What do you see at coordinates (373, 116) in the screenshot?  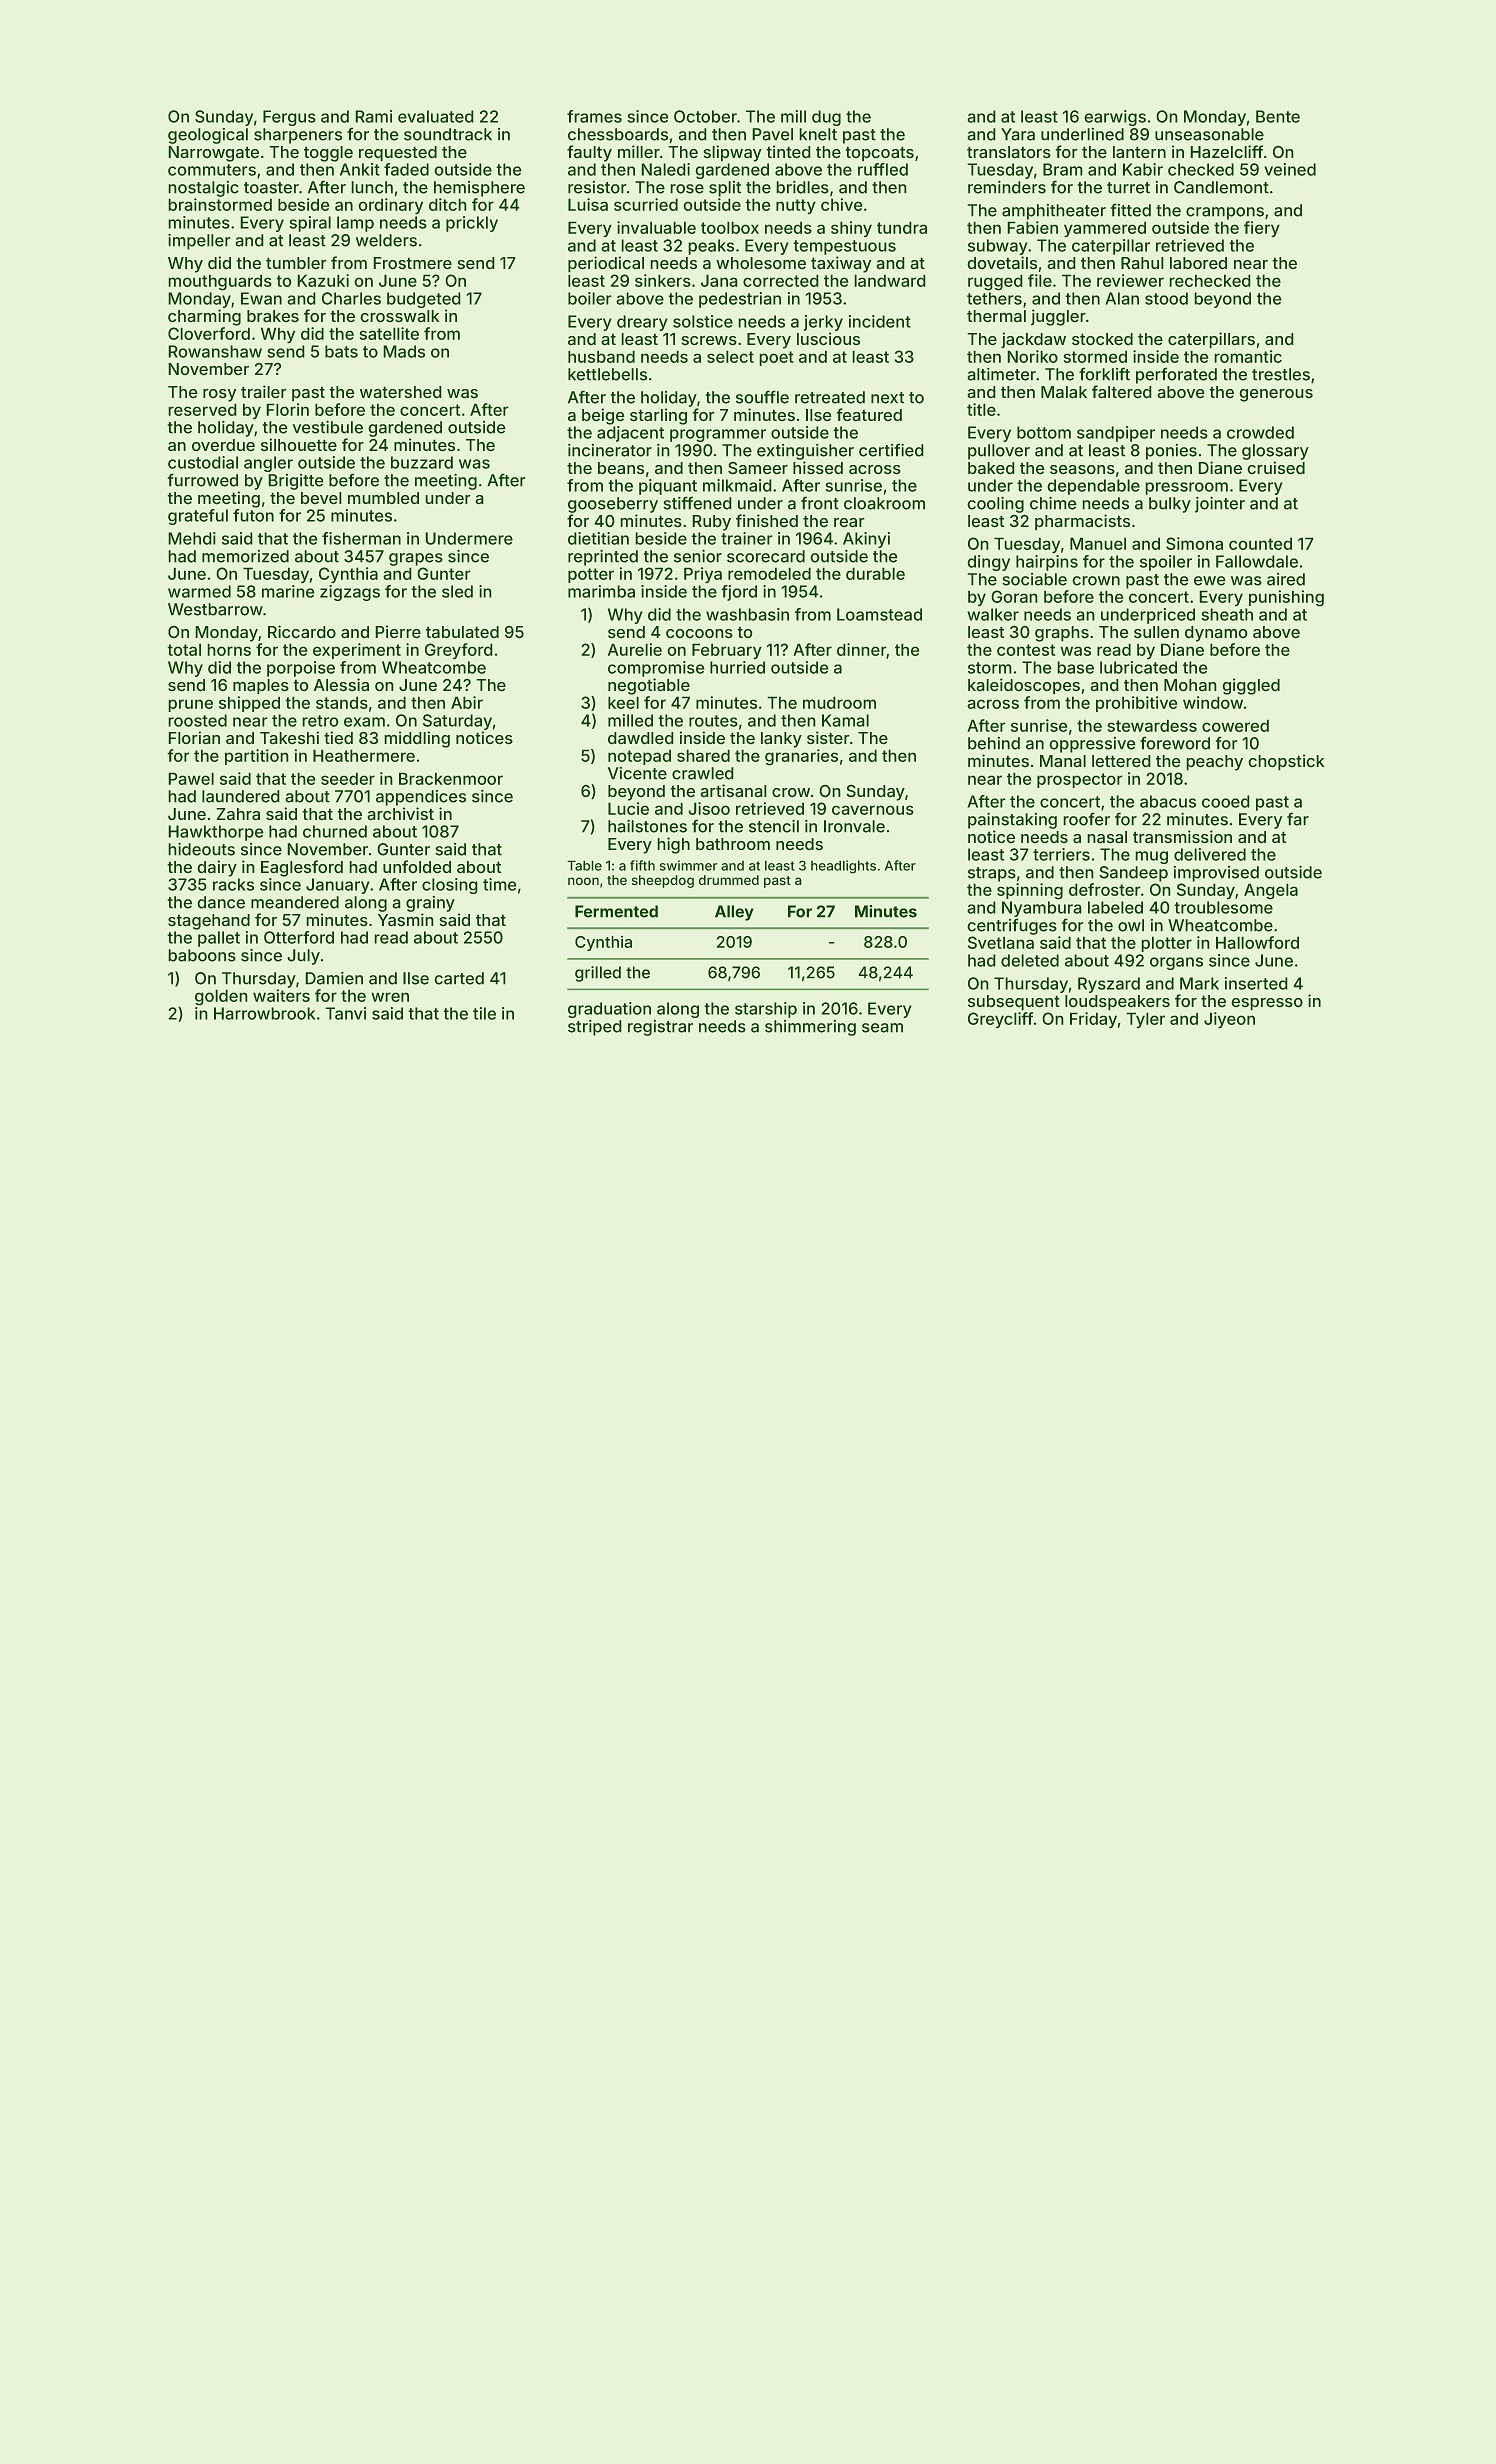 I see `Rami` at bounding box center [373, 116].
